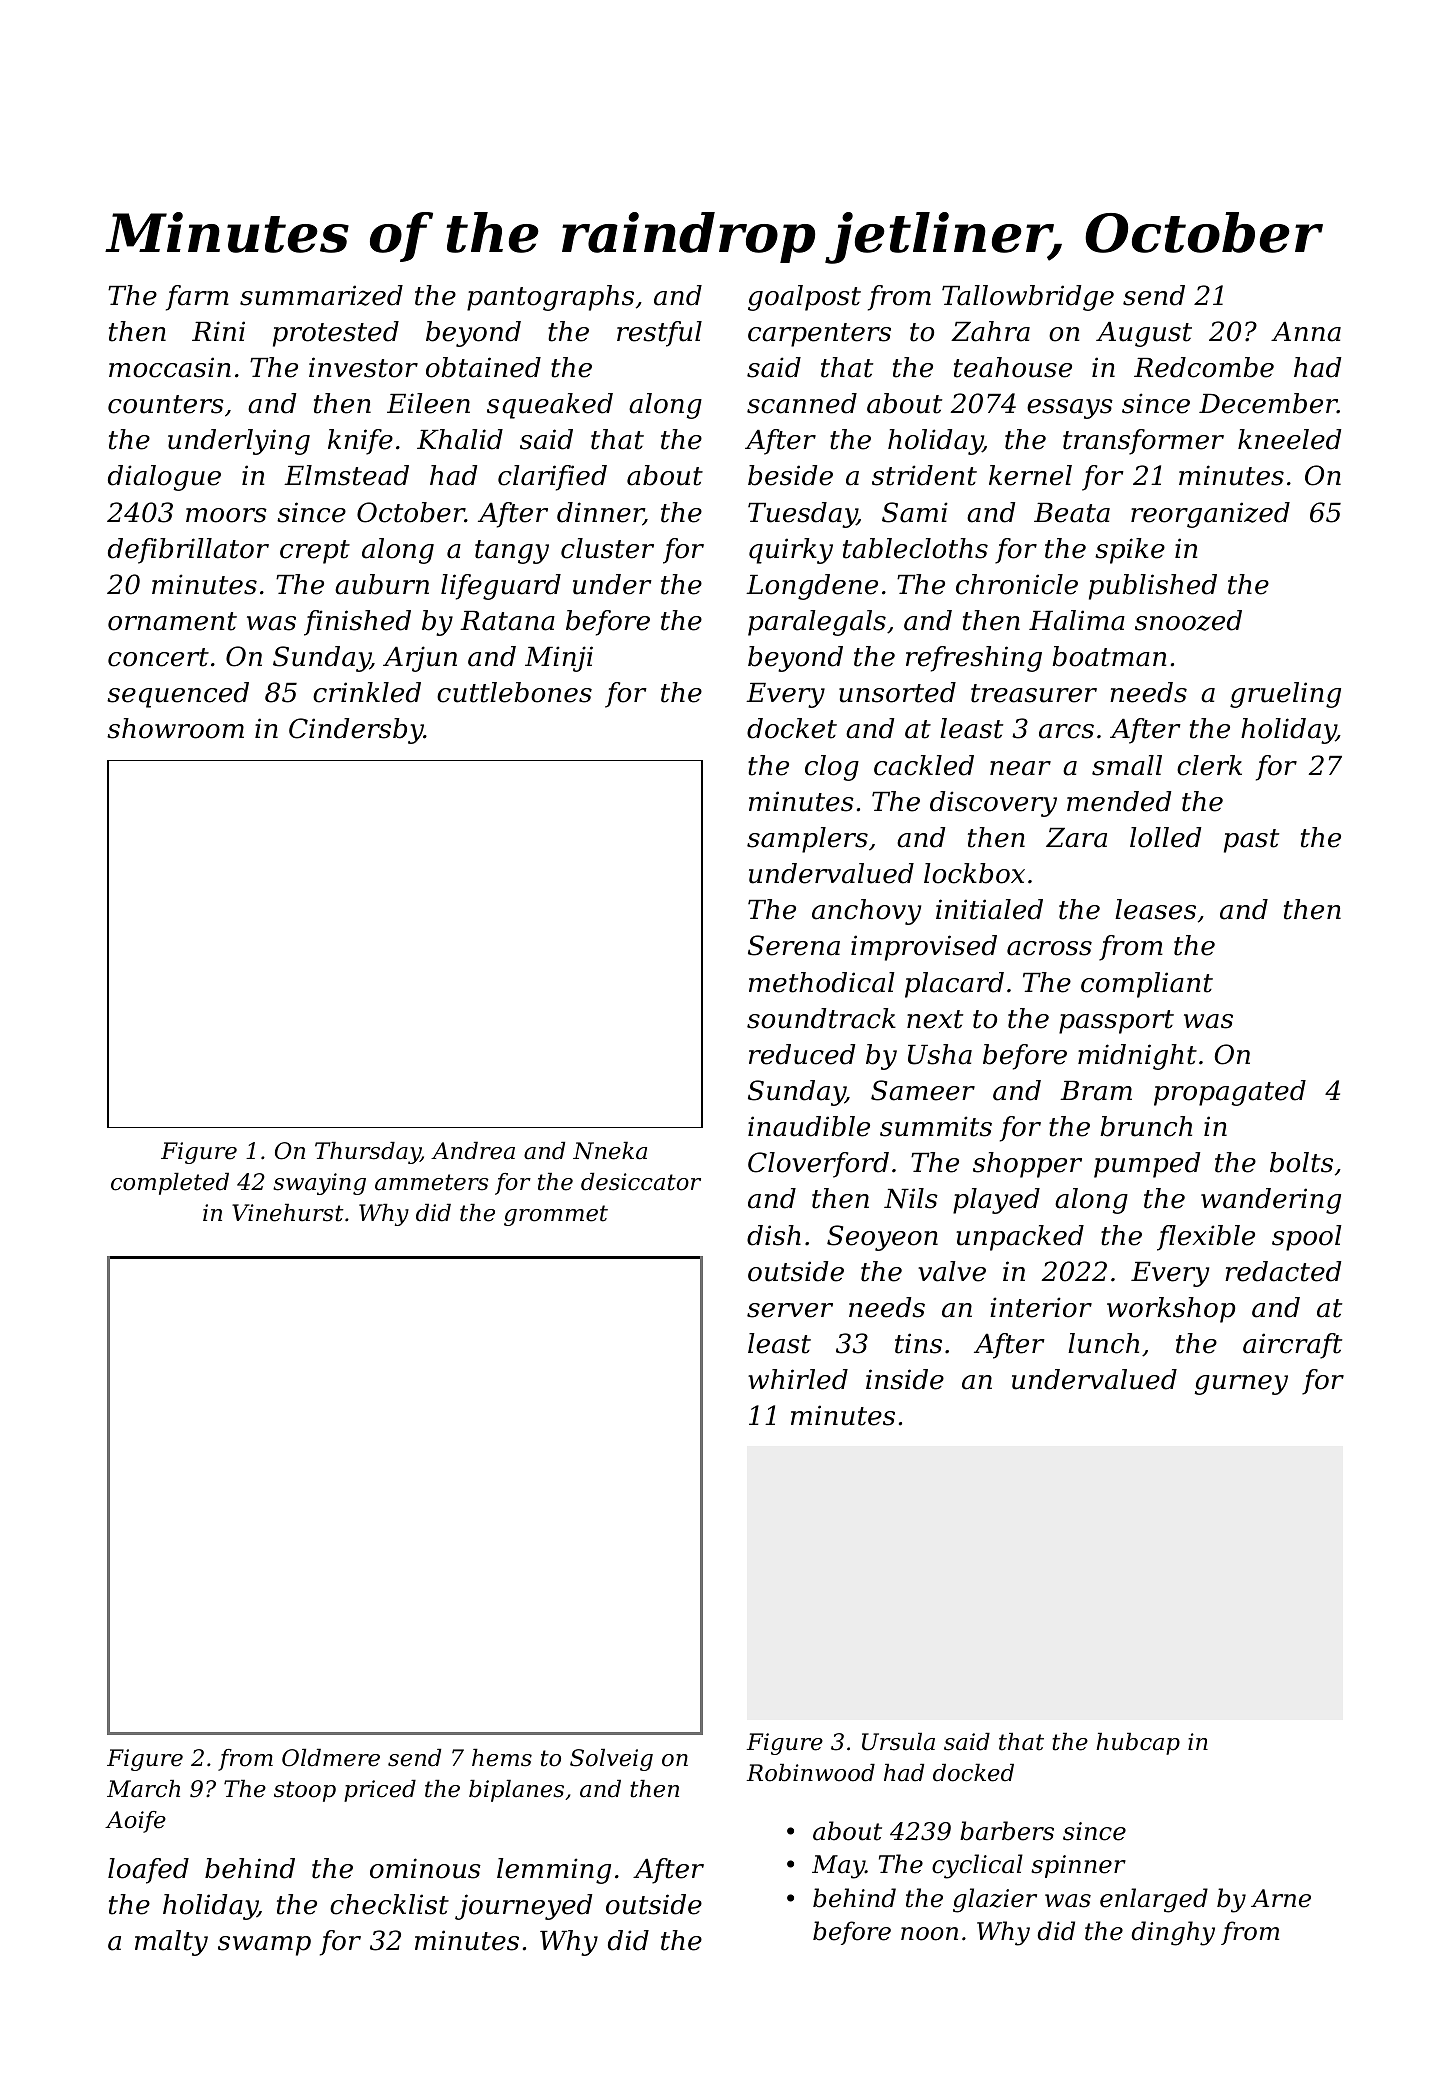 The image size is (1450, 2100). Describe the element at coordinates (1306, 332) in the screenshot. I see `Anna` at that location.
